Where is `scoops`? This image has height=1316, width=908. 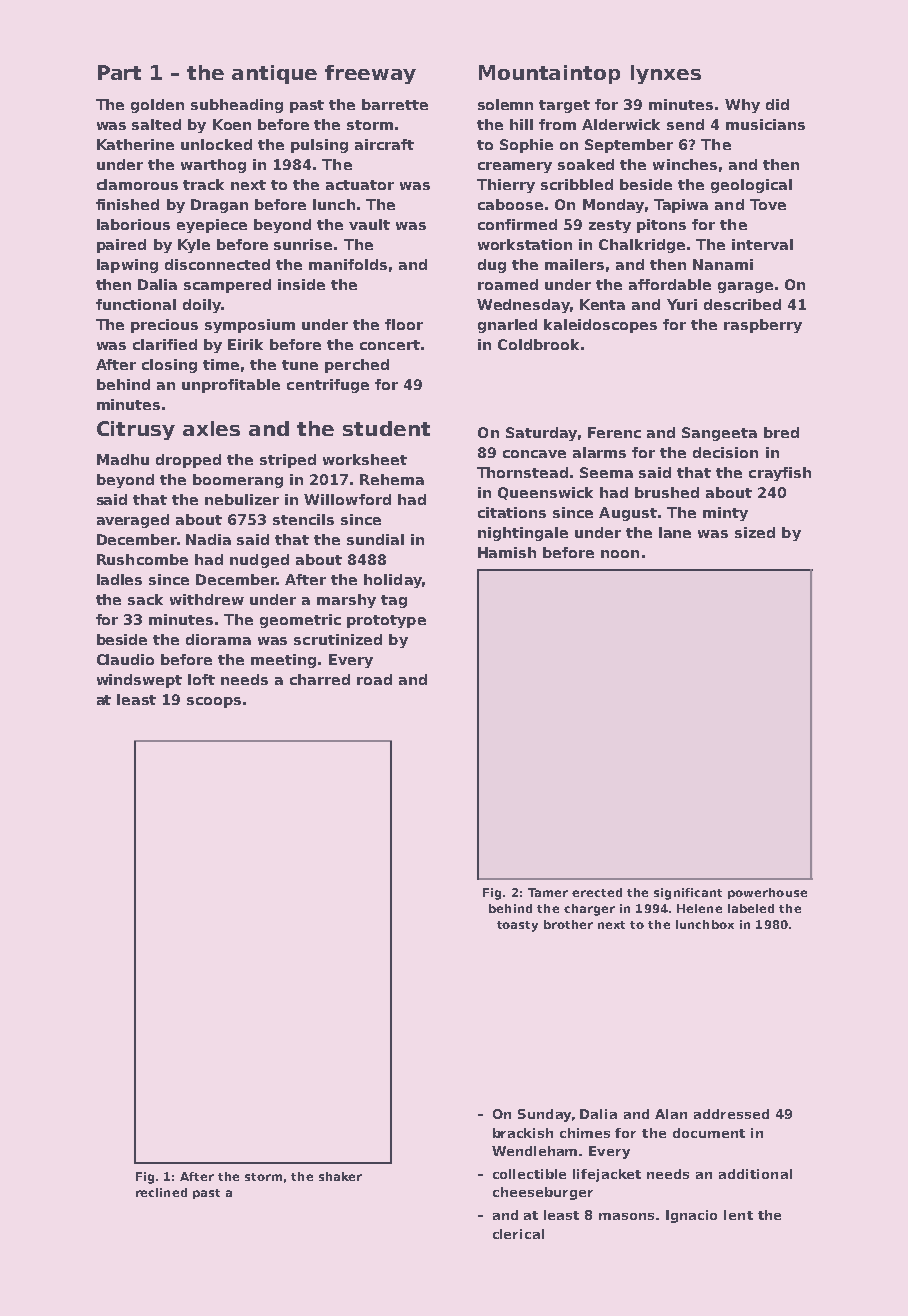 scoops is located at coordinates (214, 702).
